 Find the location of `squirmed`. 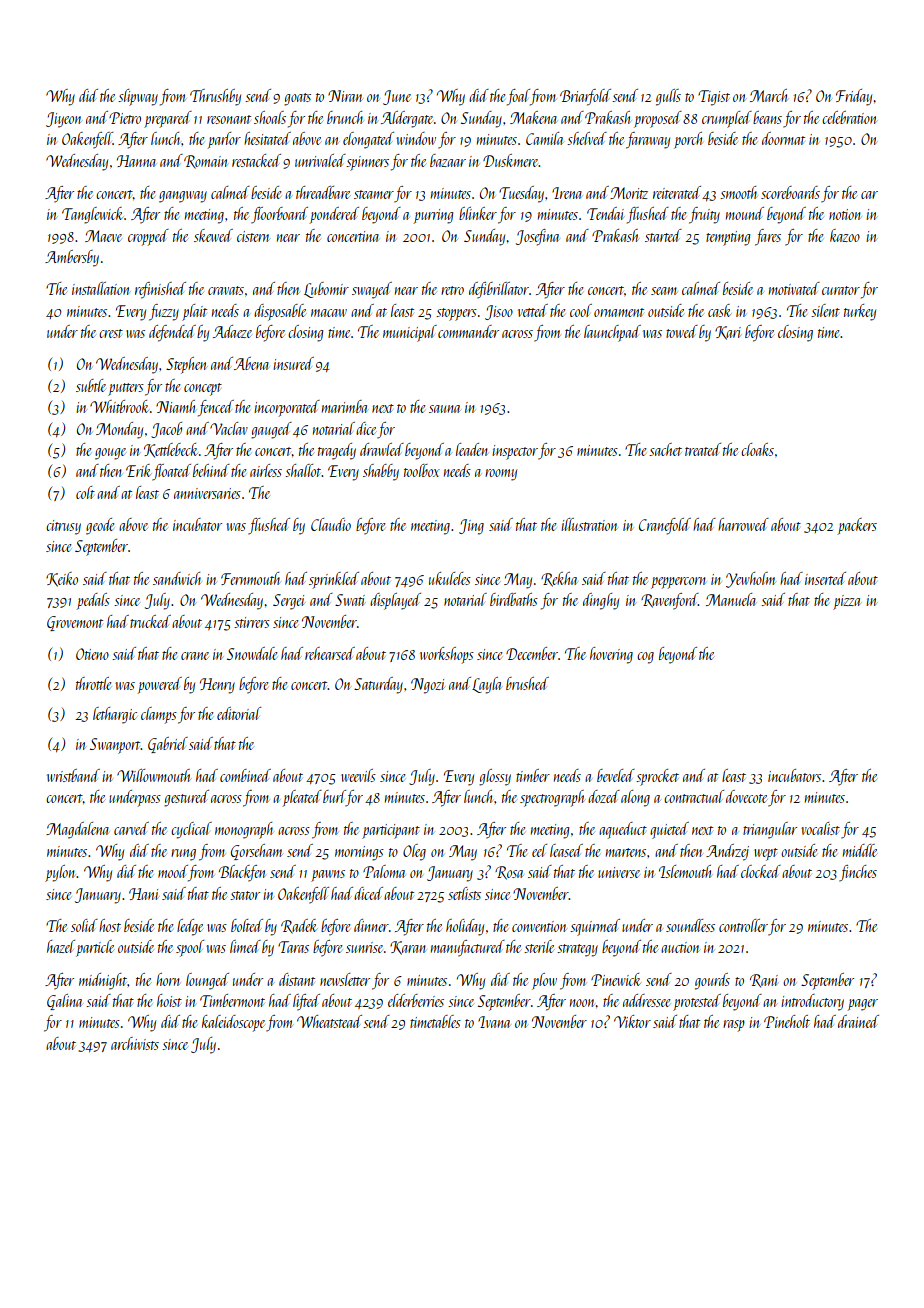

squirmed is located at coordinates (595, 927).
